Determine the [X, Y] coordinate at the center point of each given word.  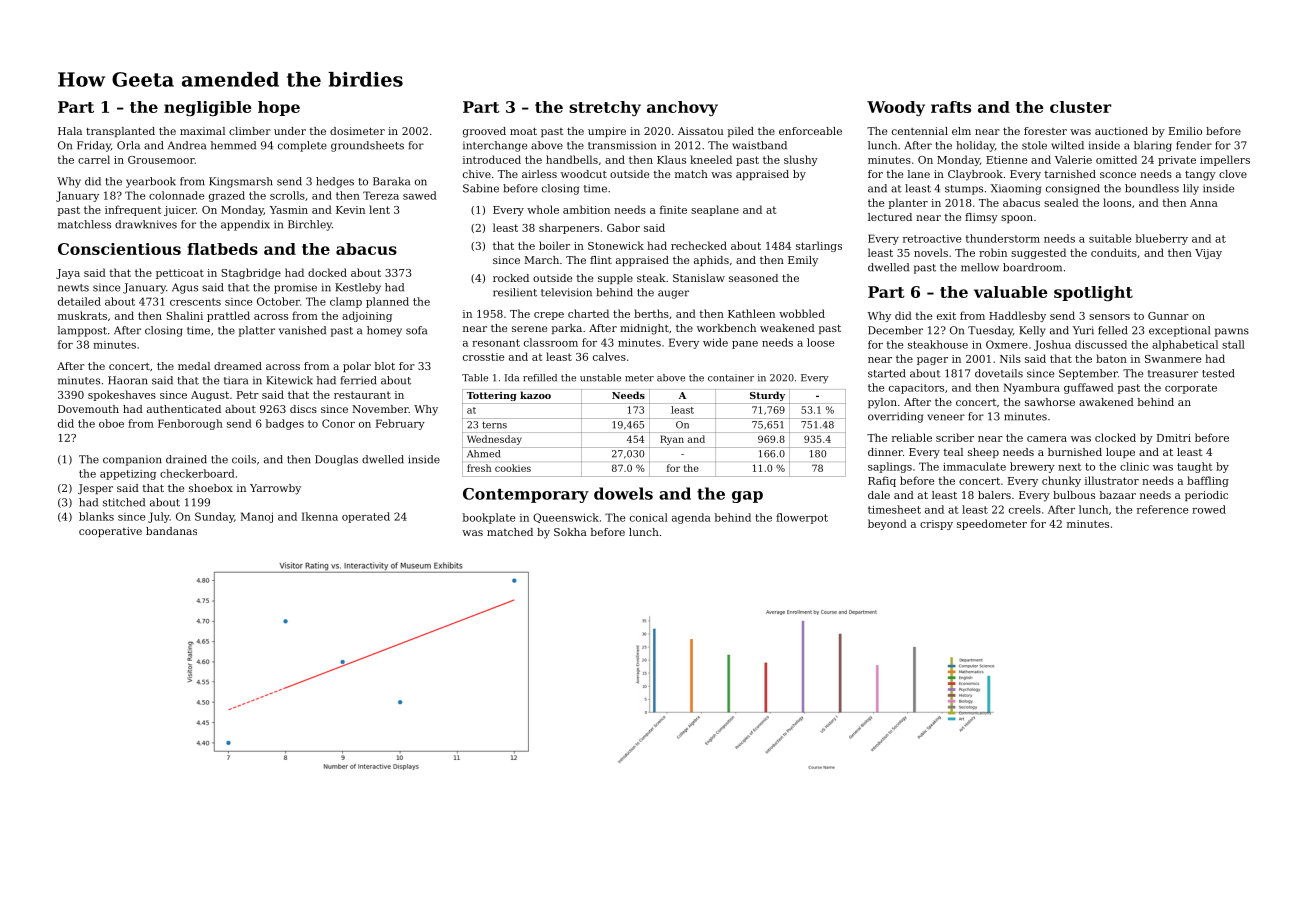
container [731, 378]
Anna [1204, 203]
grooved [484, 132]
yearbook [151, 182]
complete [302, 146]
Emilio [1185, 131]
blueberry [1162, 239]
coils [244, 459]
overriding [895, 417]
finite [673, 209]
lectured [890, 217]
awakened [1106, 402]
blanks [96, 516]
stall [1233, 344]
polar [357, 367]
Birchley [310, 225]
